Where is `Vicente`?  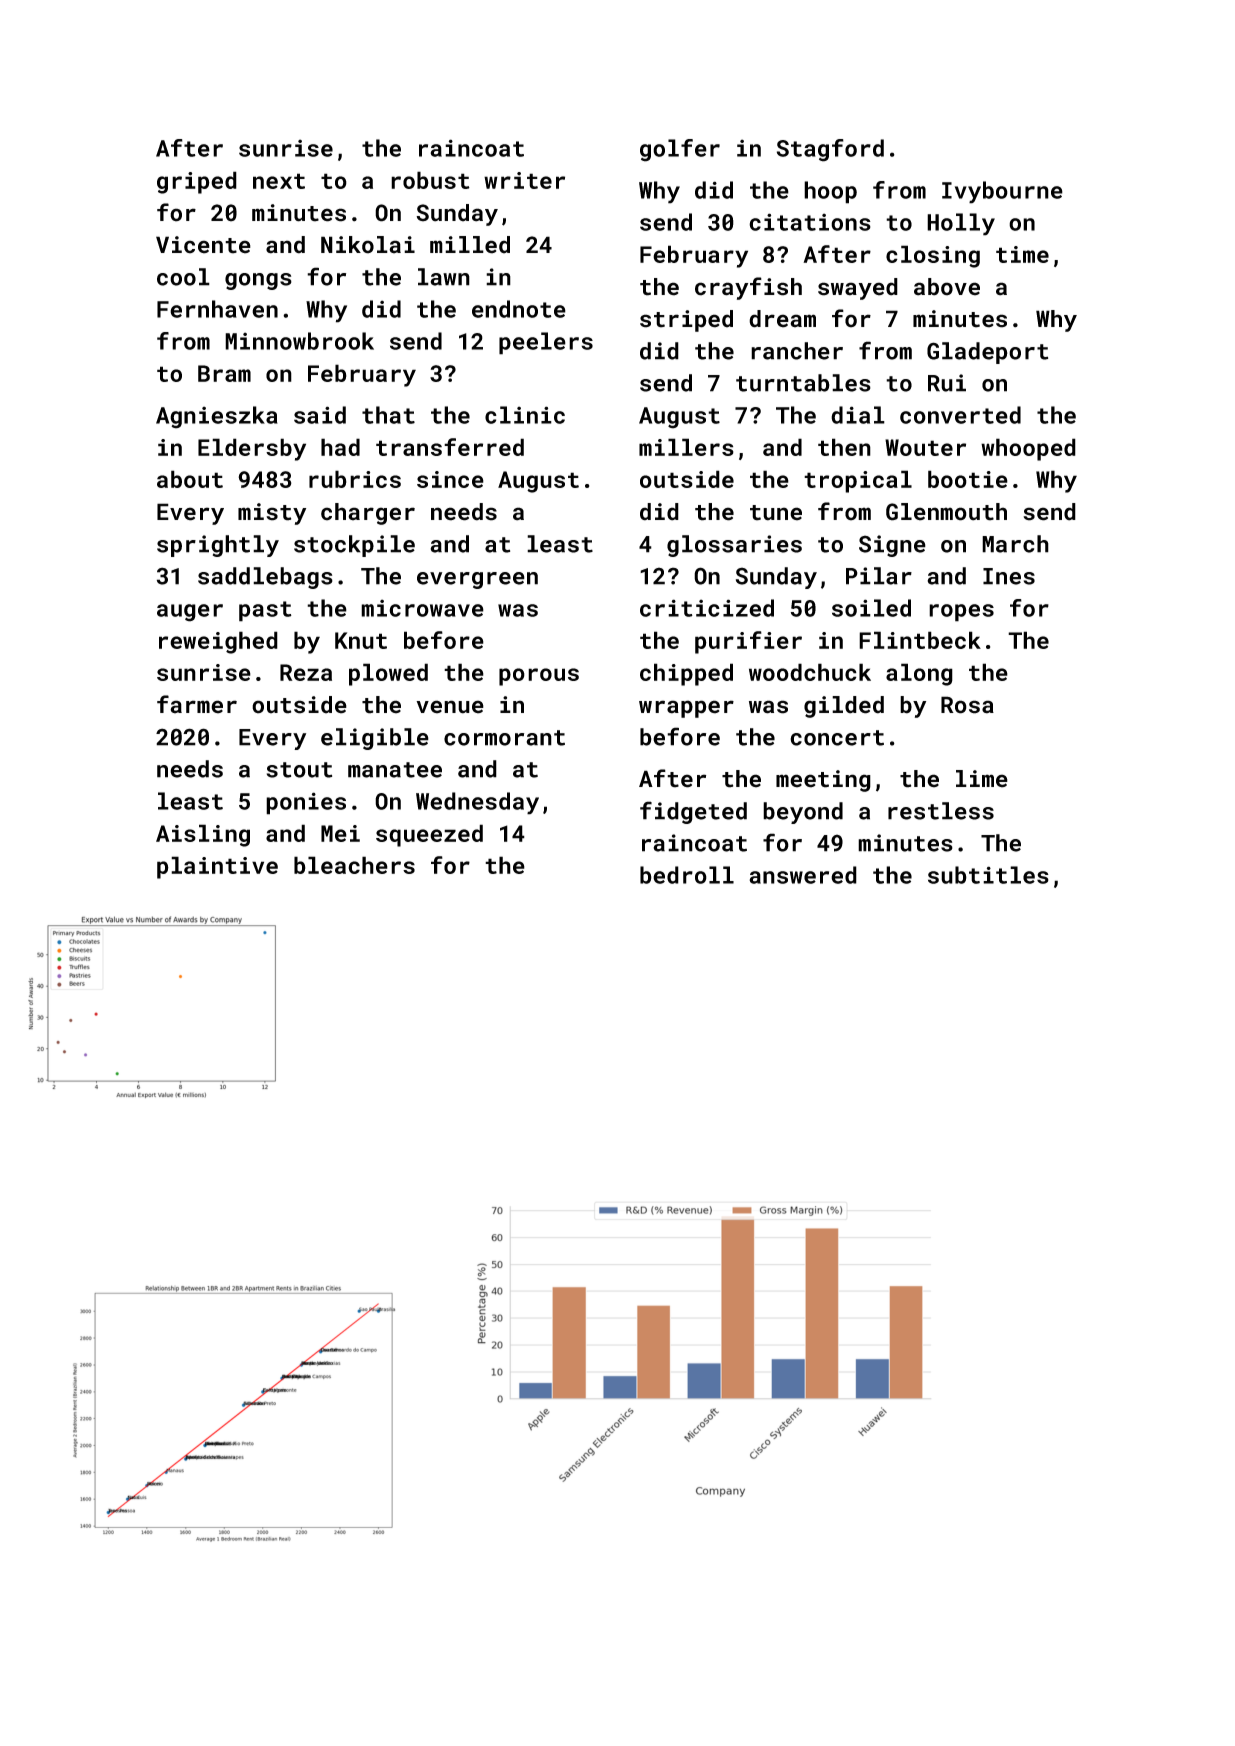
Vicente is located at coordinates (203, 245).
